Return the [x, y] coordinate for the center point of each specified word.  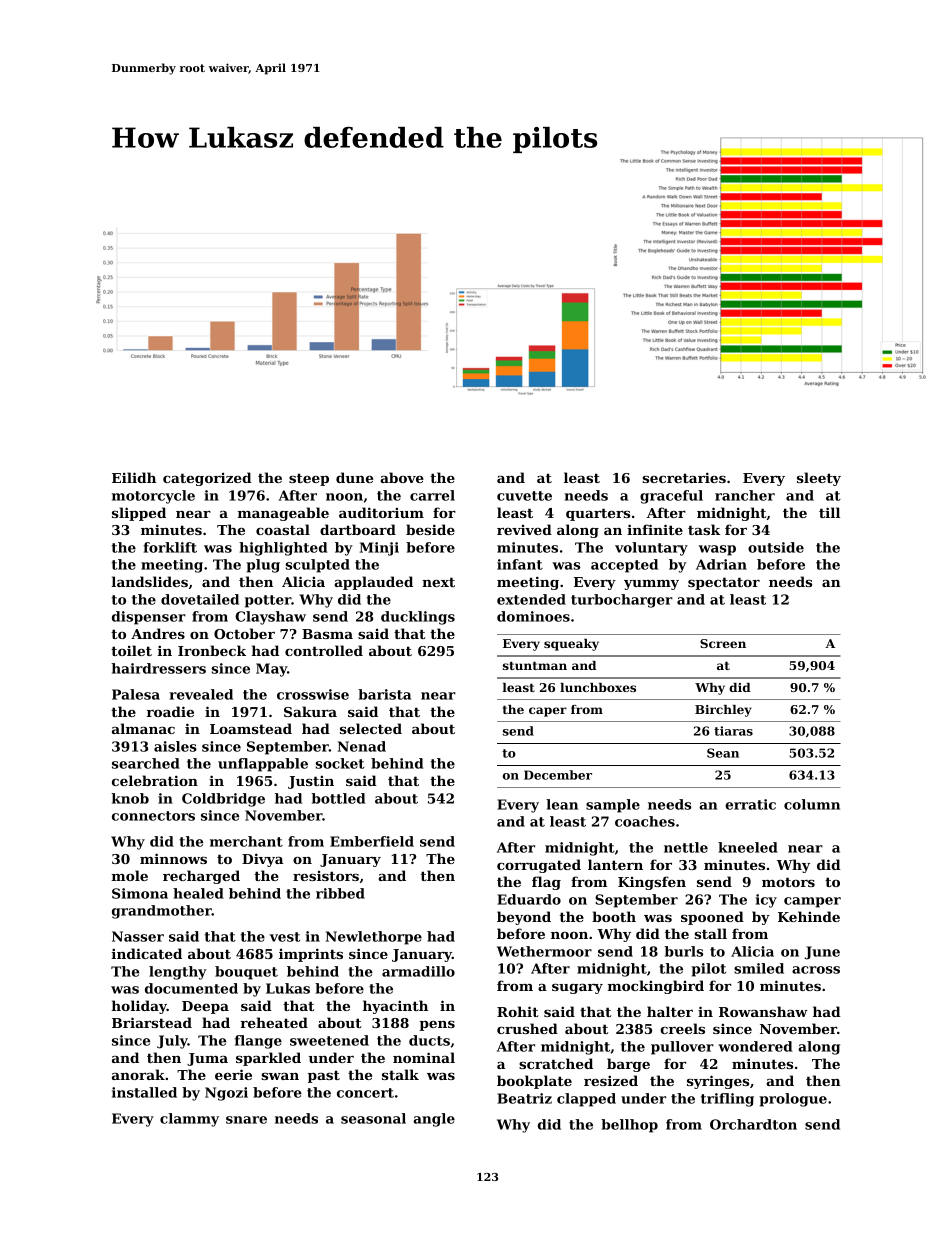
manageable [283, 514]
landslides [150, 581]
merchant [246, 841]
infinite [655, 529]
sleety [819, 479]
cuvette [524, 496]
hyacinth [395, 1007]
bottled [338, 798]
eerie [233, 1074]
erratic [750, 804]
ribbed [340, 893]
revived [524, 529]
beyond [524, 918]
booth [614, 916]
